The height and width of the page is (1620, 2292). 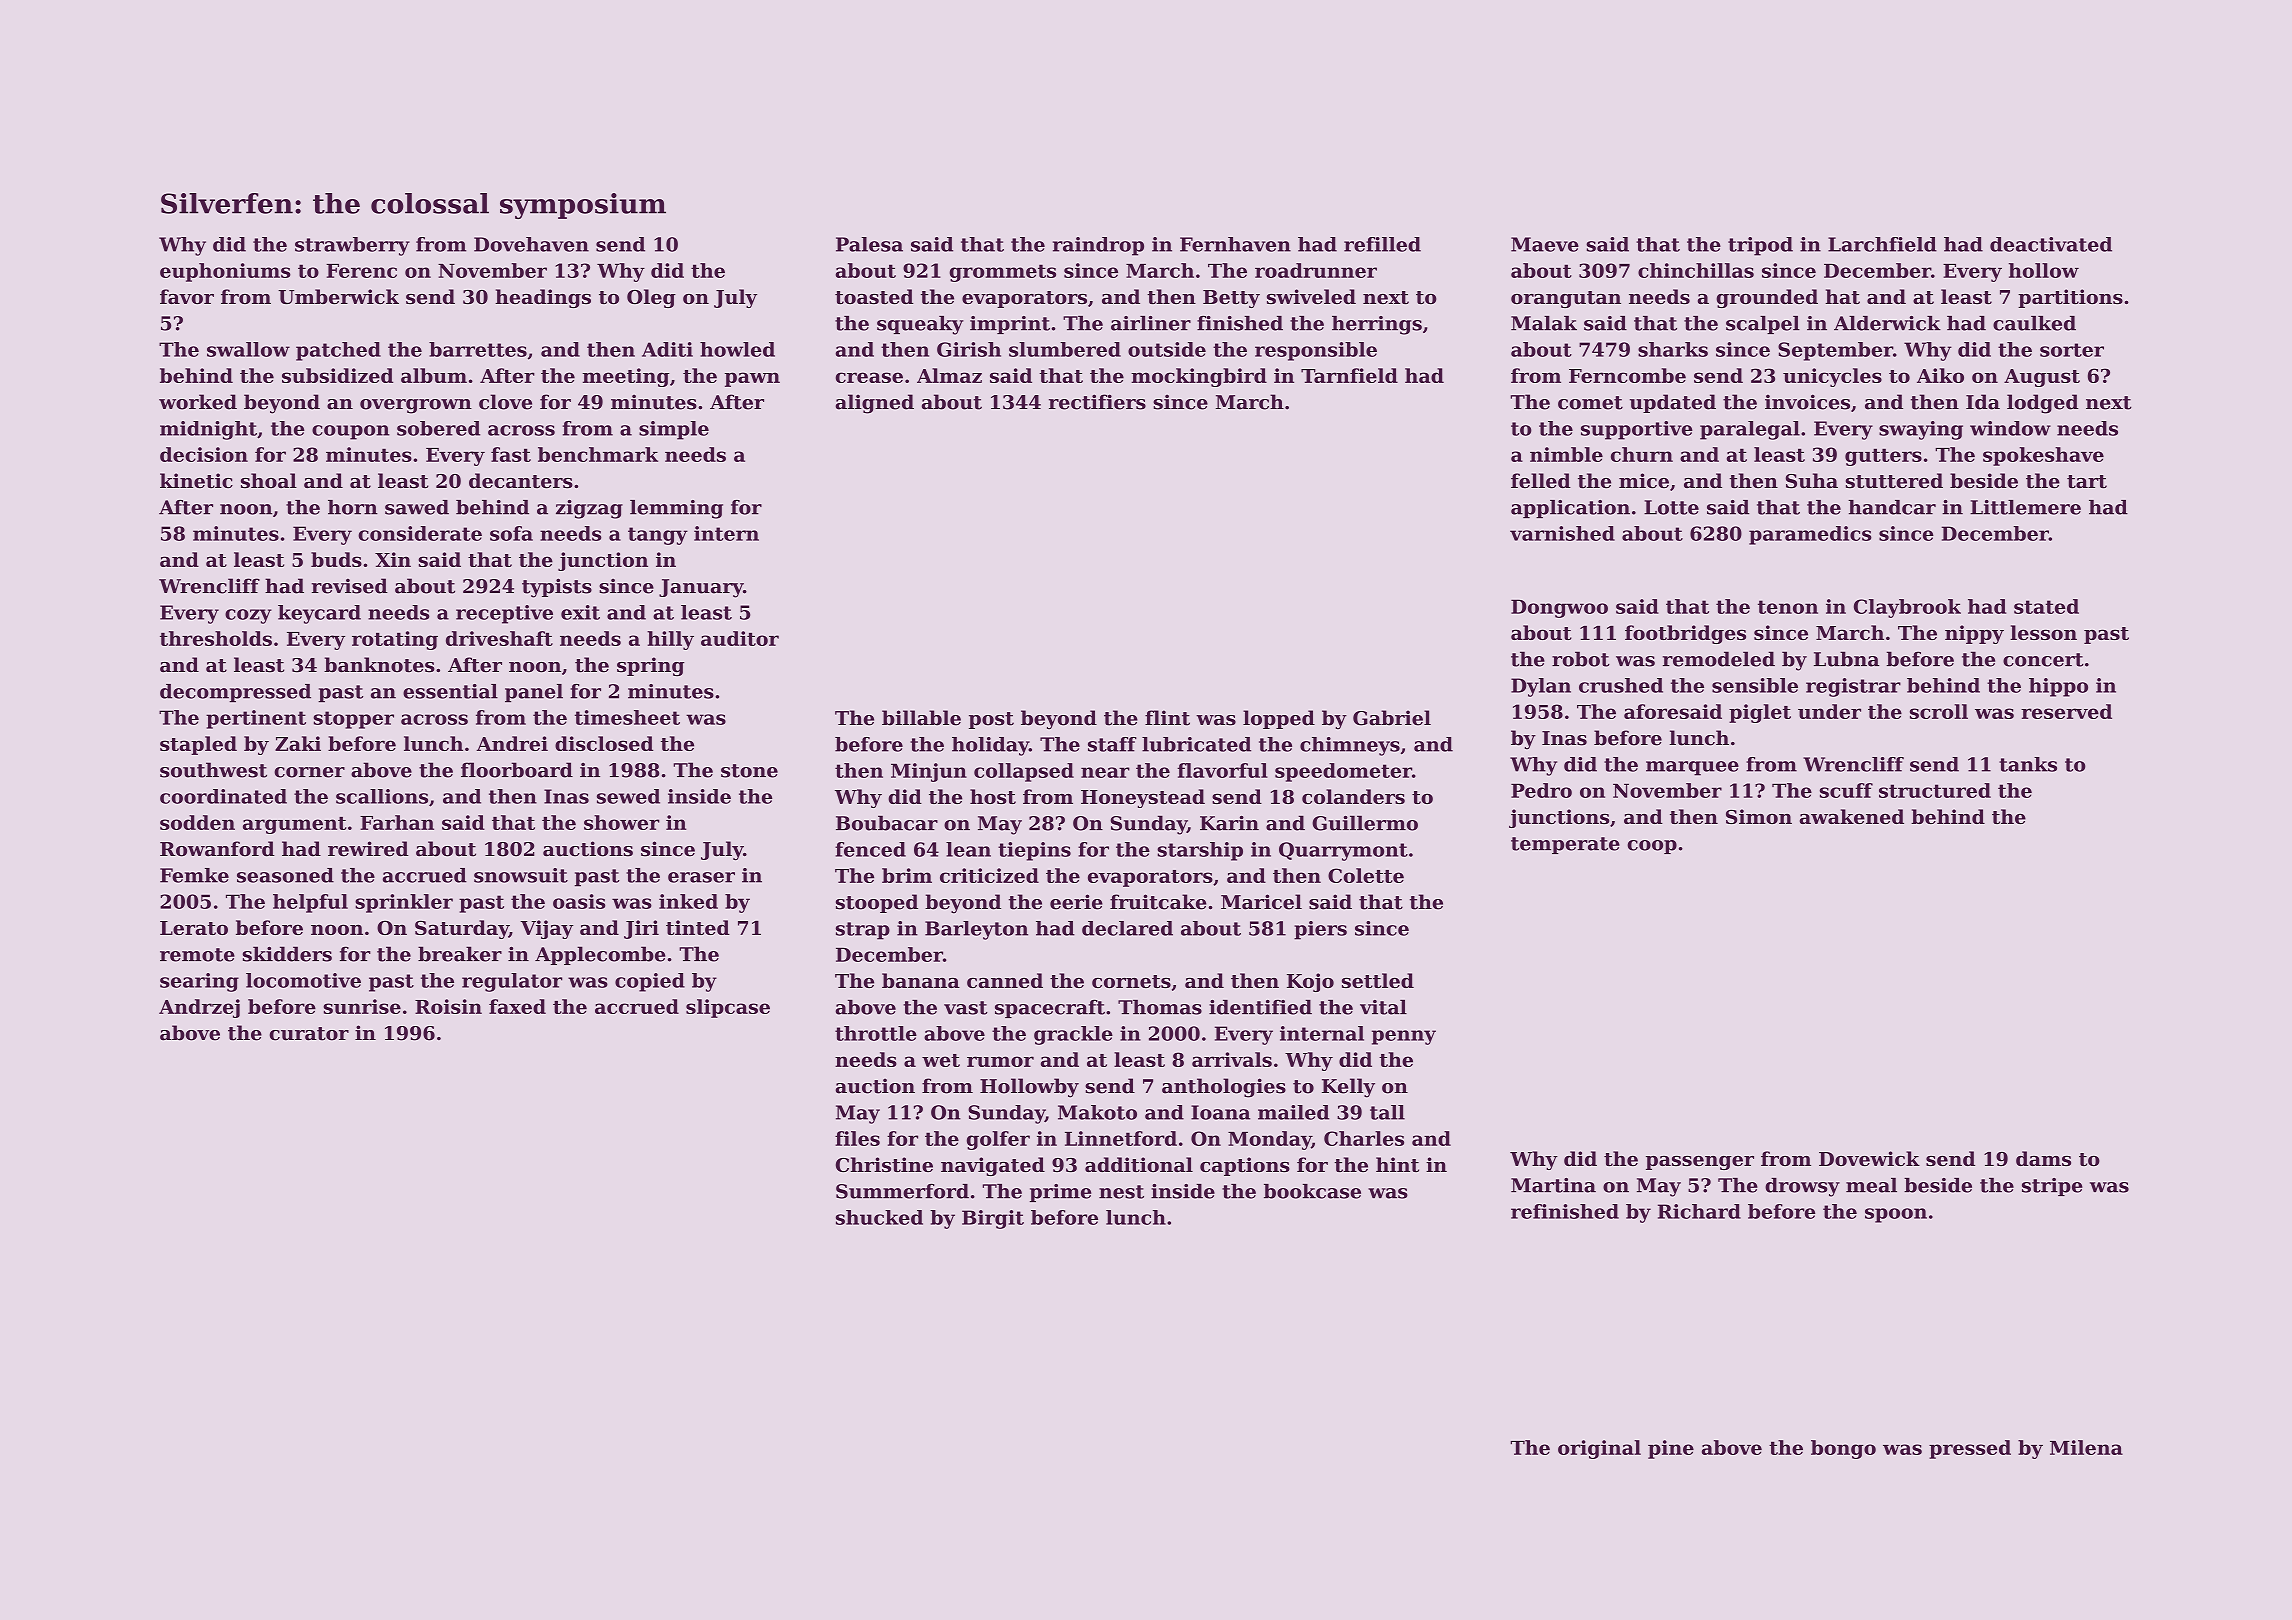 I want to click on Dovehaven, so click(x=531, y=244).
